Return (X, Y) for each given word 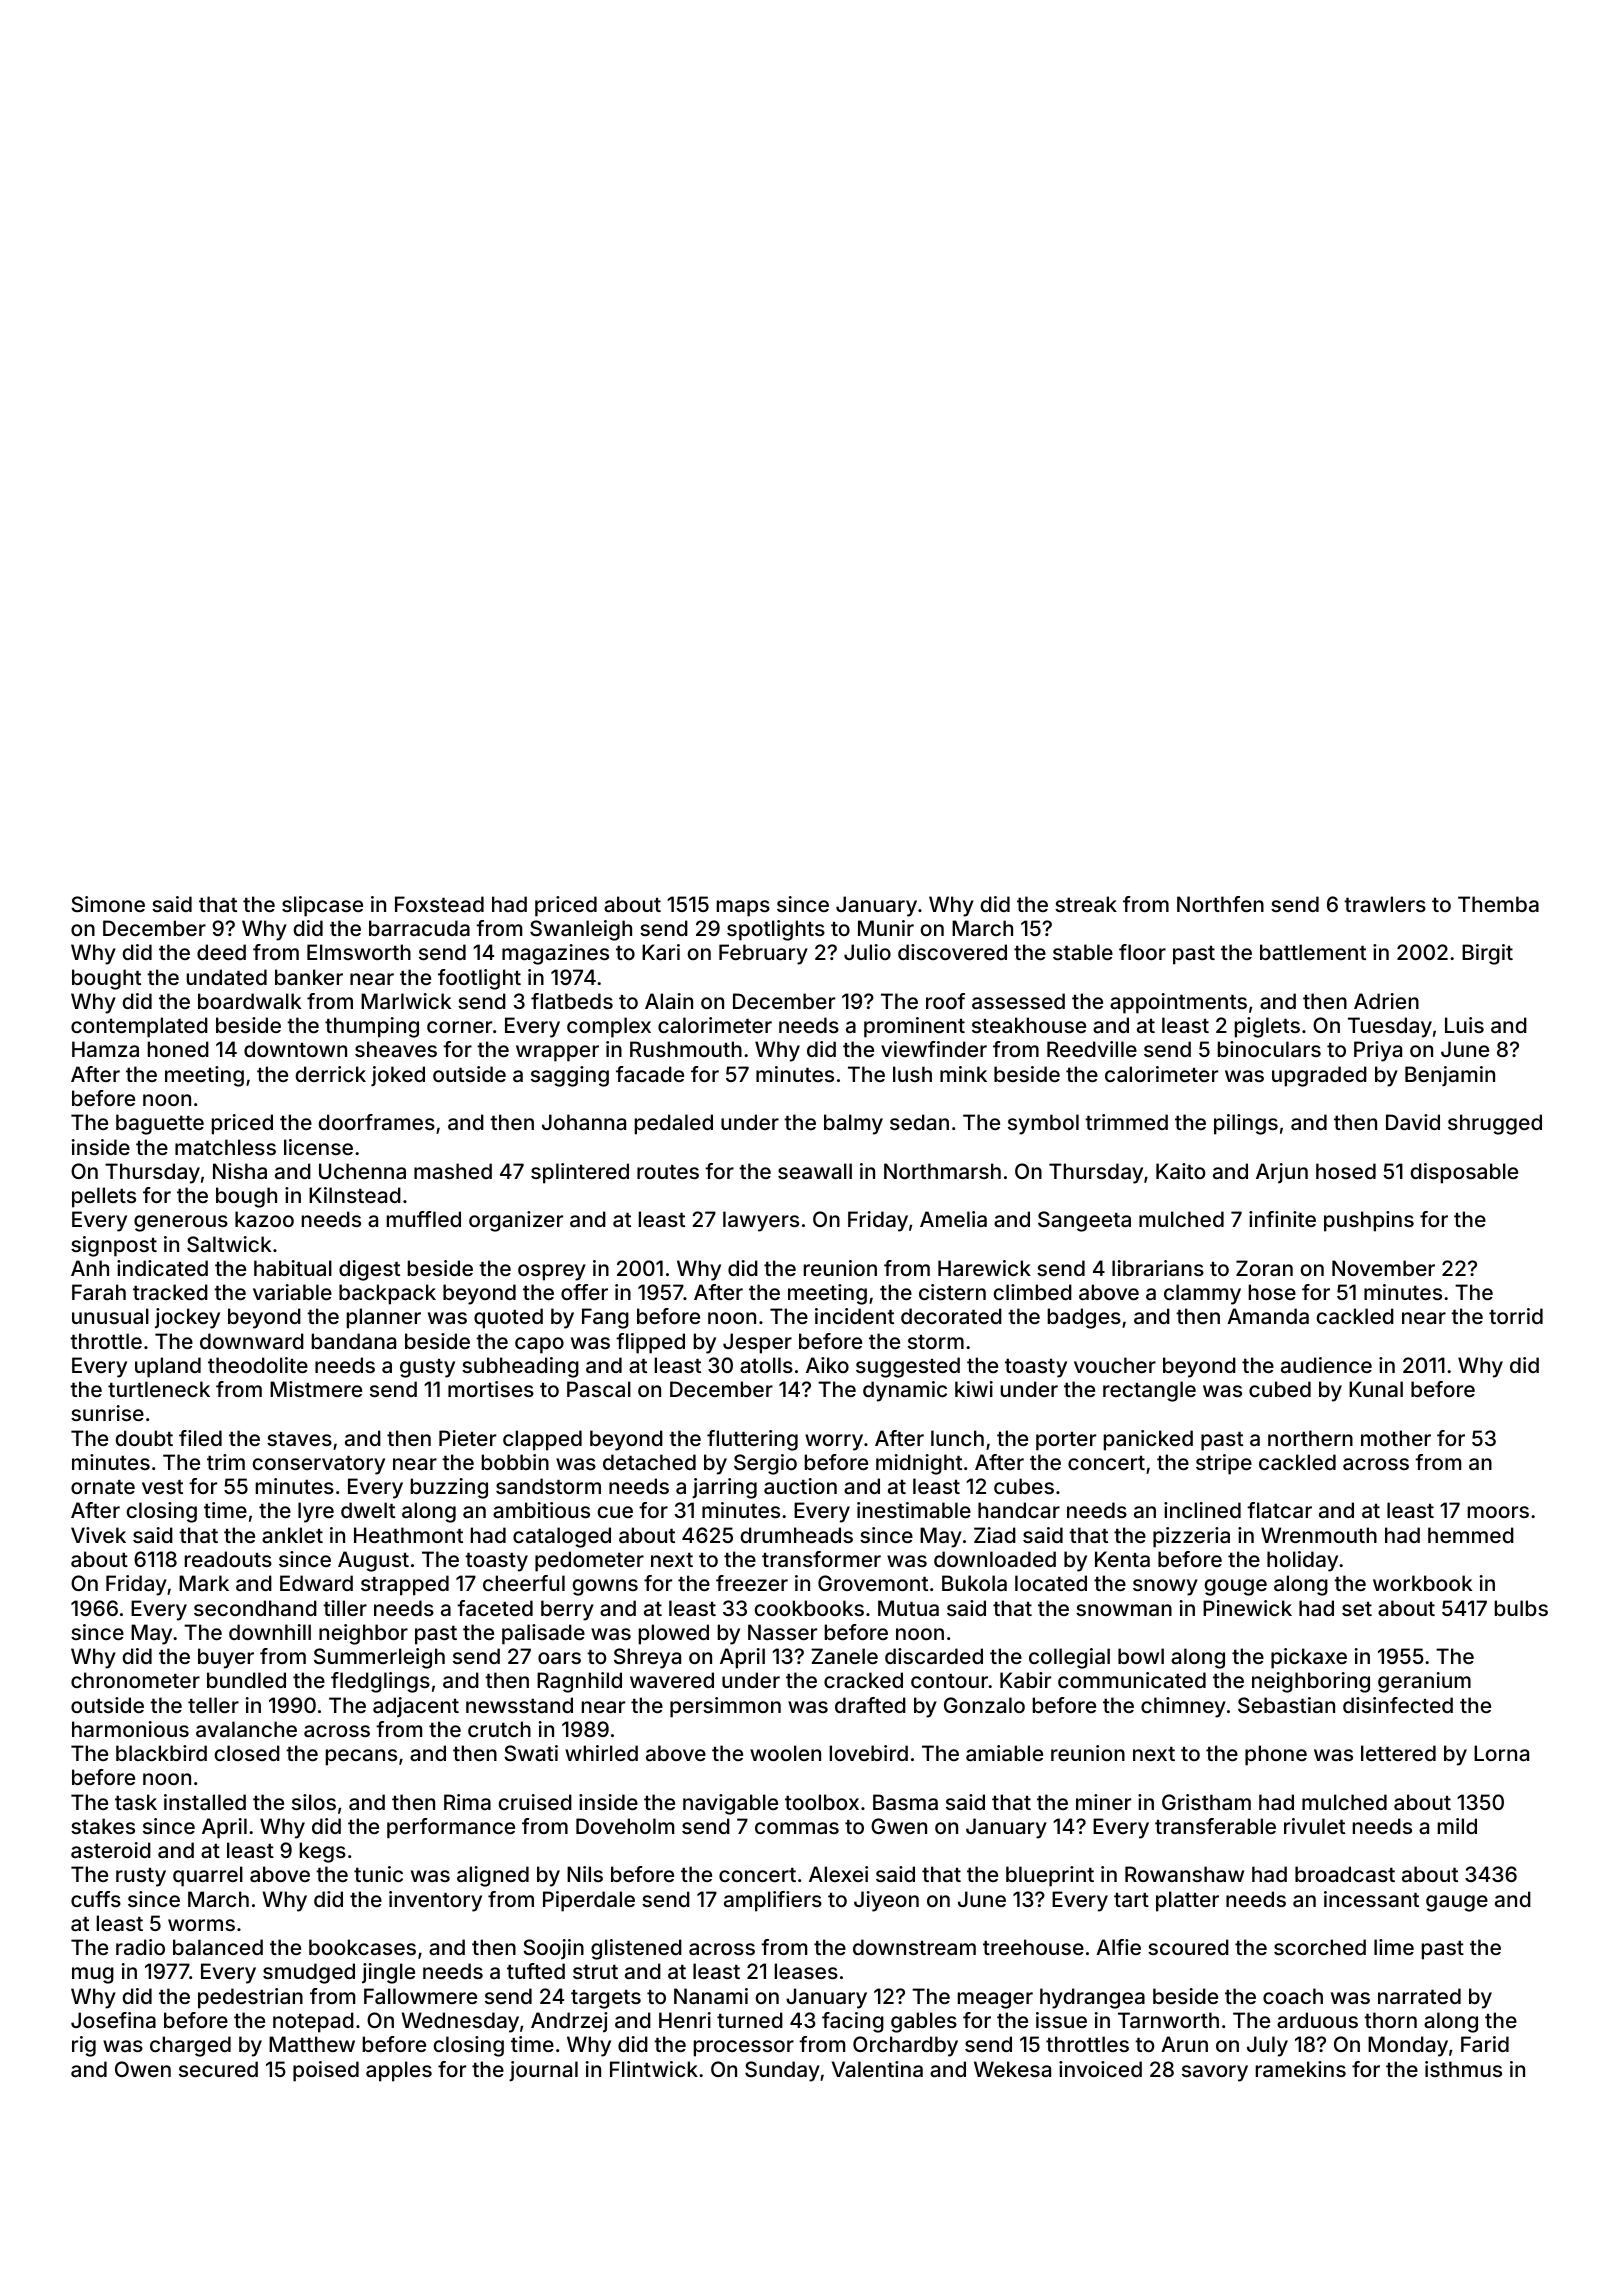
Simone (108, 904)
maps (743, 908)
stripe (1224, 1464)
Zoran (1264, 1268)
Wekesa (1012, 2069)
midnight (919, 1464)
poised (326, 2071)
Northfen (1220, 904)
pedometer (589, 1561)
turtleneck (159, 1389)
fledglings (380, 1682)
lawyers (761, 1221)
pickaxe (1309, 1658)
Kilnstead (355, 1195)
